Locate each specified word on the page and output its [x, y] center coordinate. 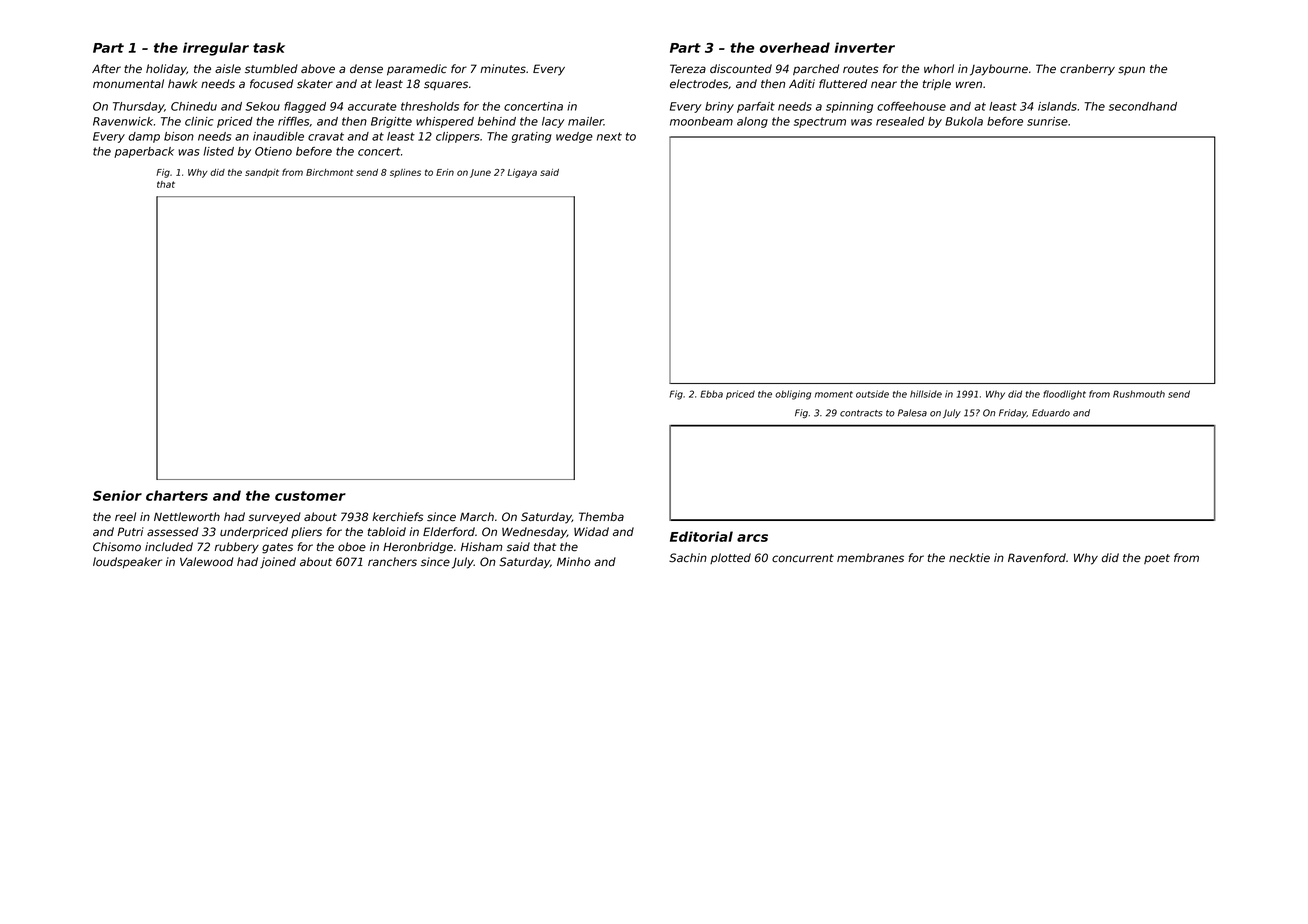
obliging [793, 395]
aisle [228, 69]
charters [177, 495]
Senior [117, 495]
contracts [861, 413]
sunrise [1047, 121]
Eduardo [1051, 413]
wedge [574, 137]
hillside [926, 394]
